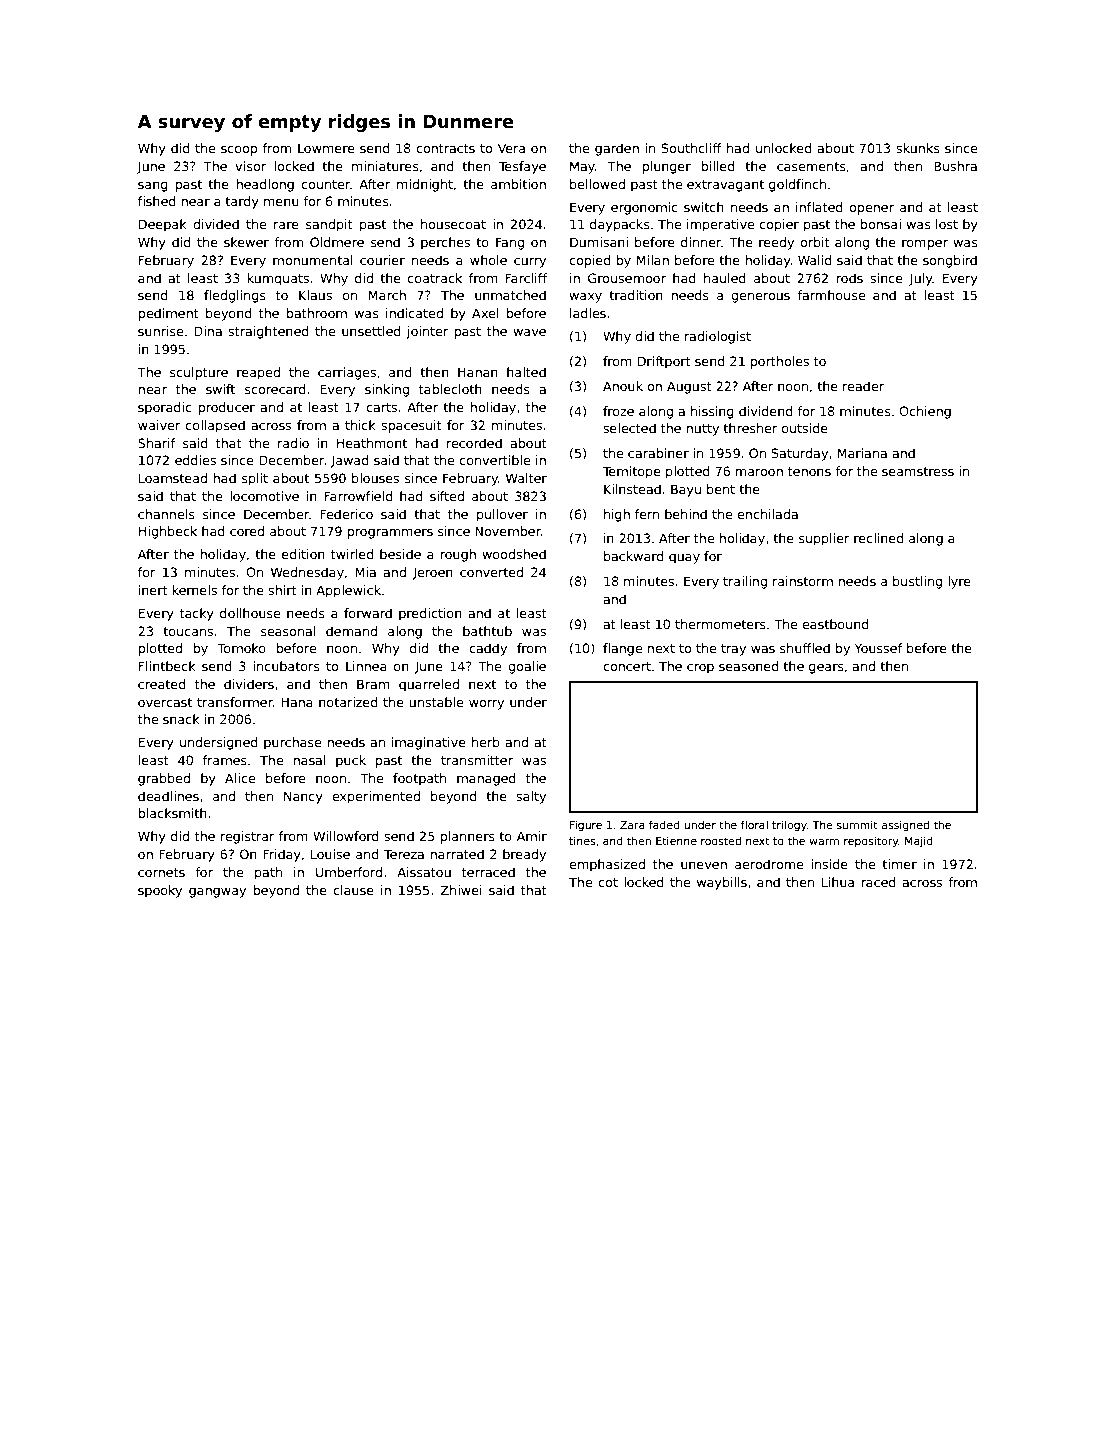  What do you see at coordinates (349, 872) in the page?
I see `Umberford` at bounding box center [349, 872].
